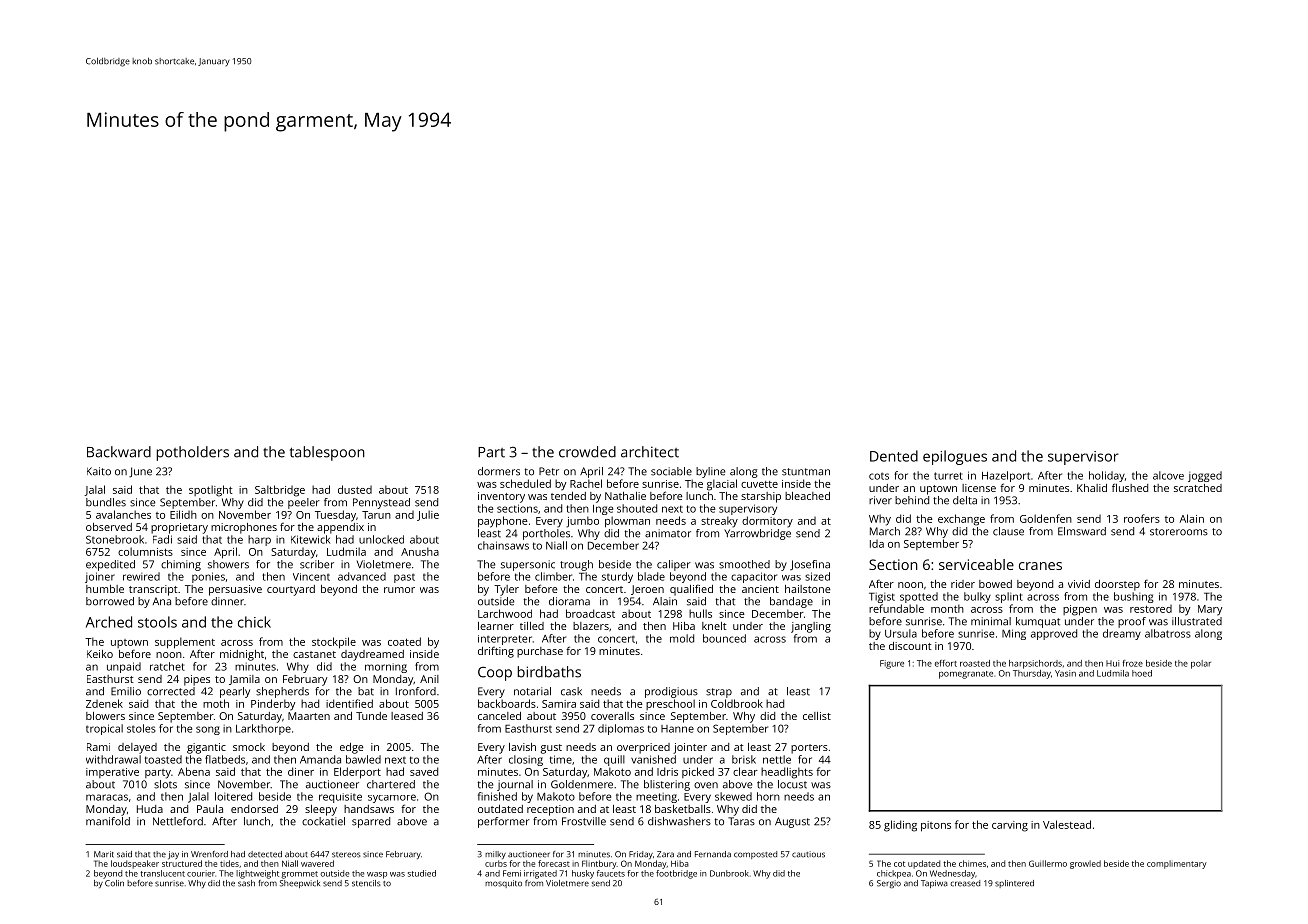  I want to click on Dented, so click(894, 456).
